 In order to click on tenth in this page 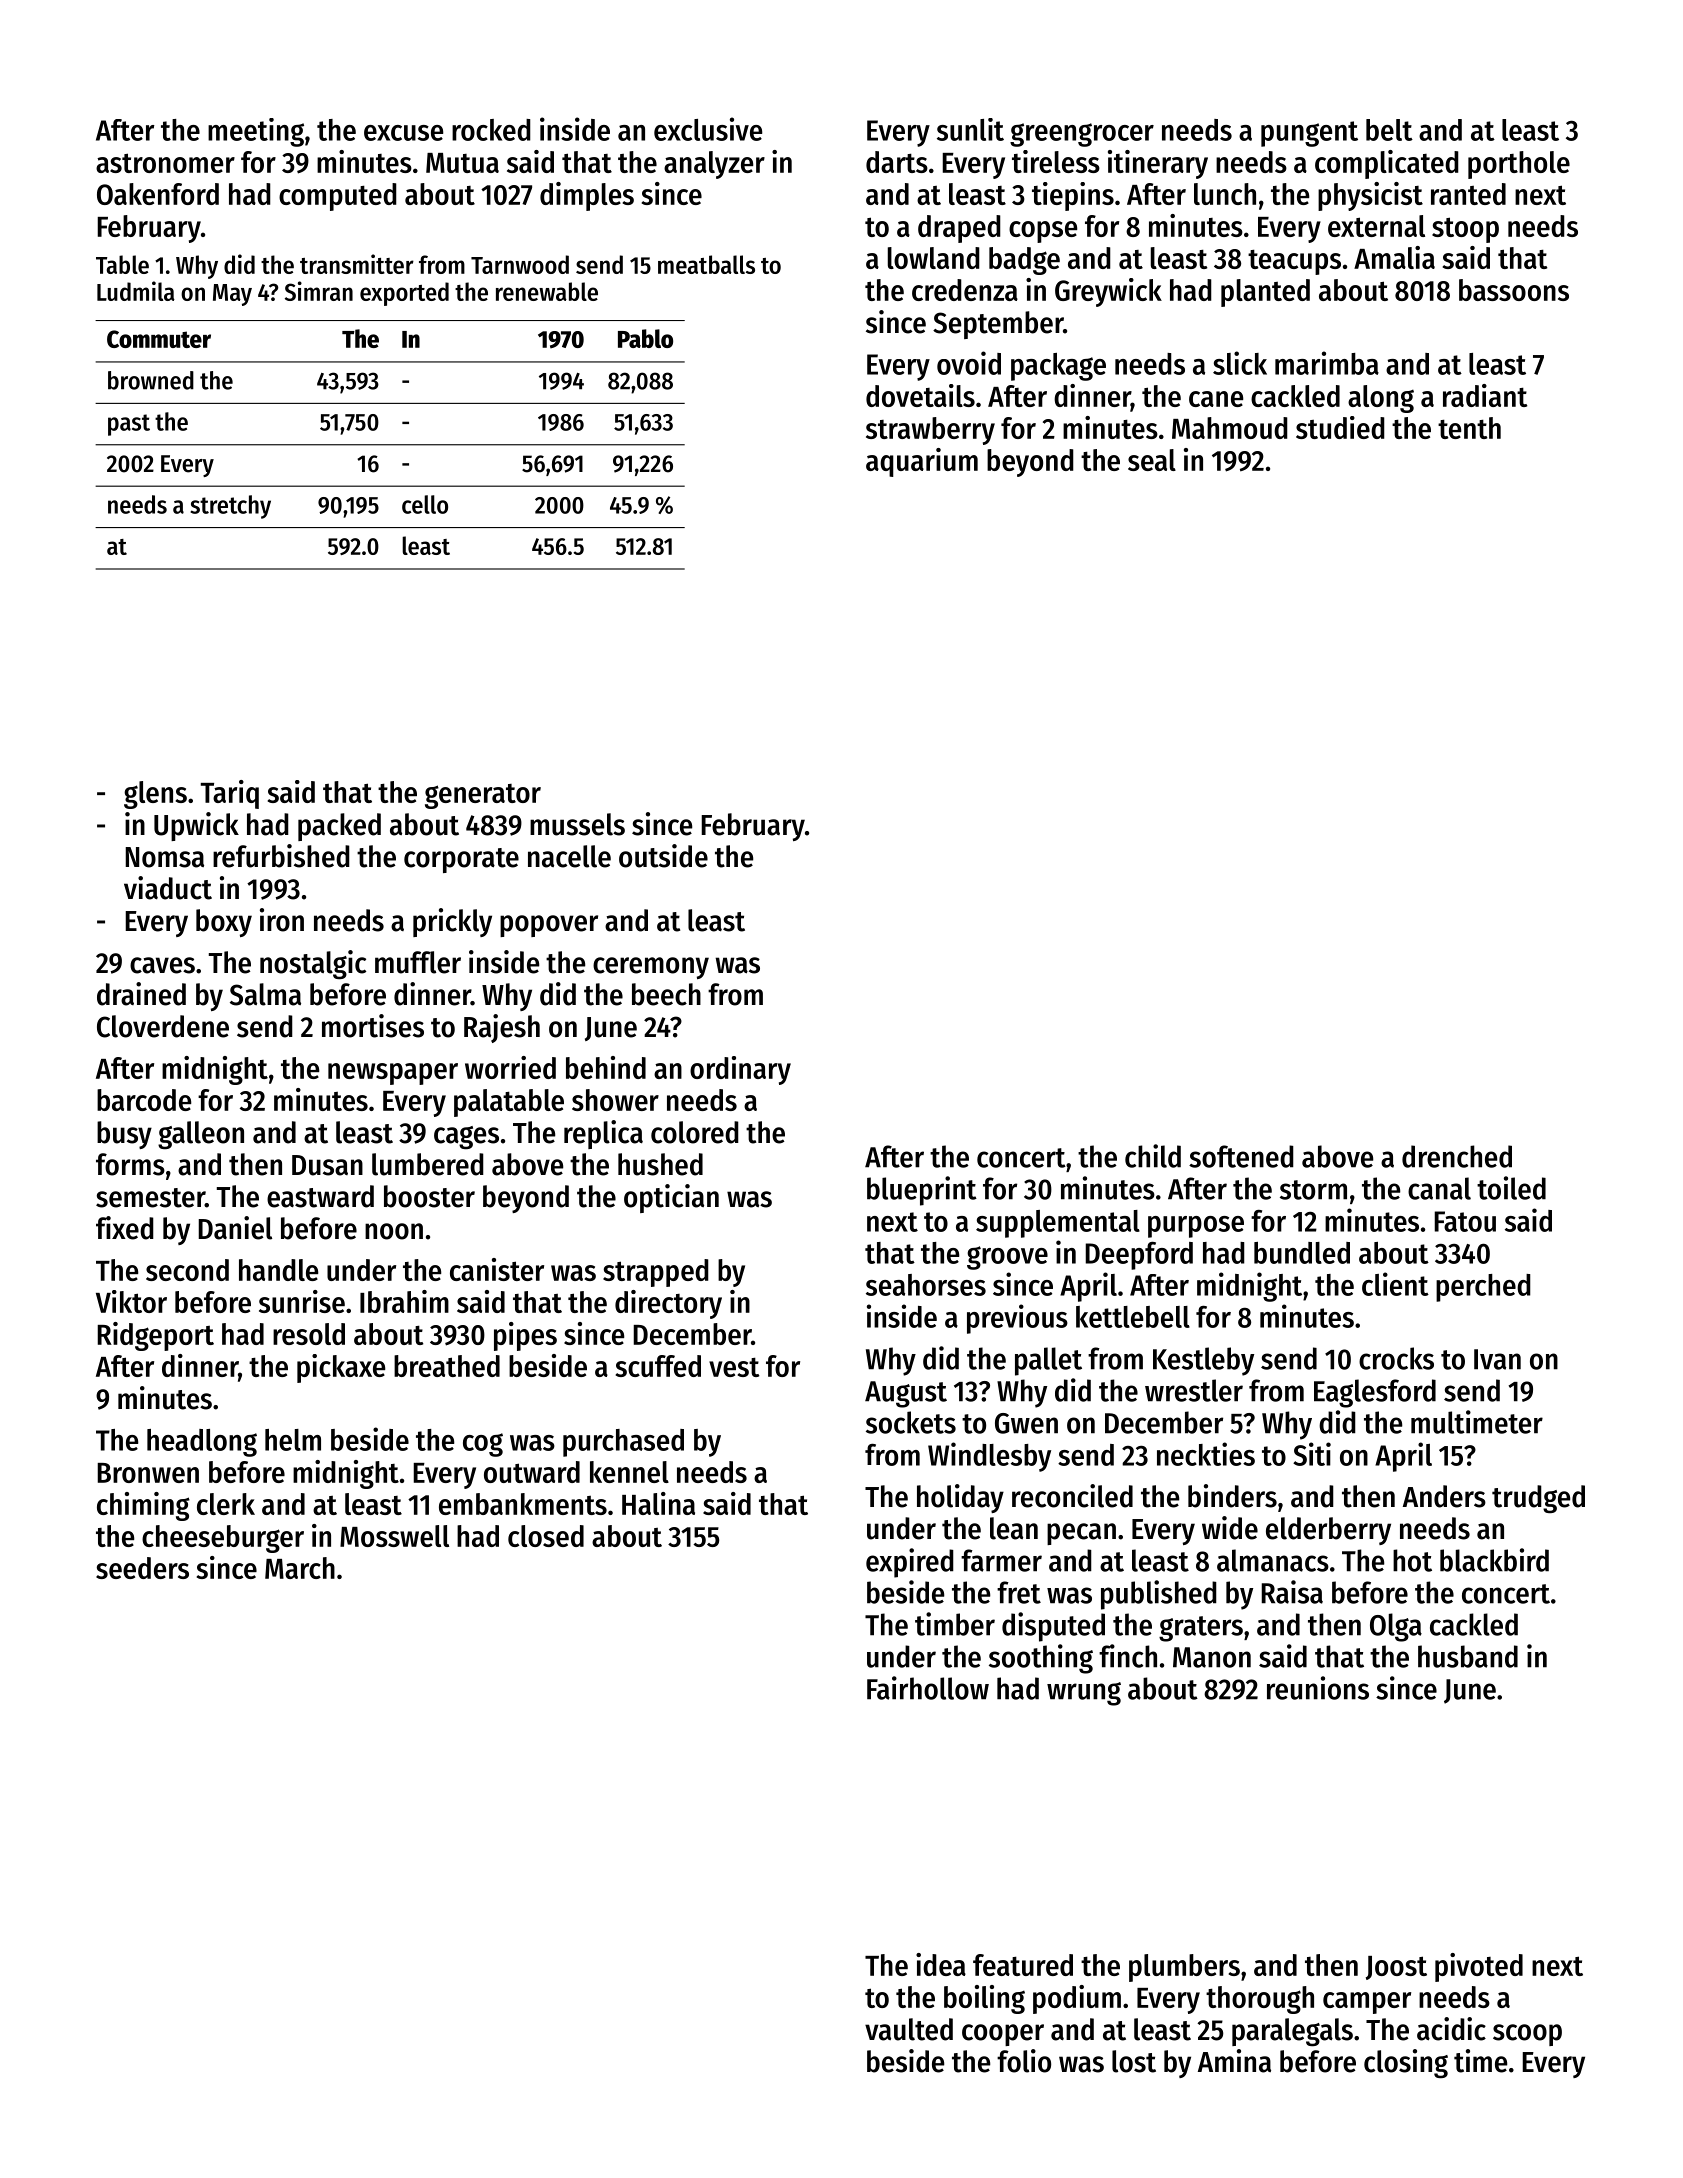, I will do `click(1469, 428)`.
